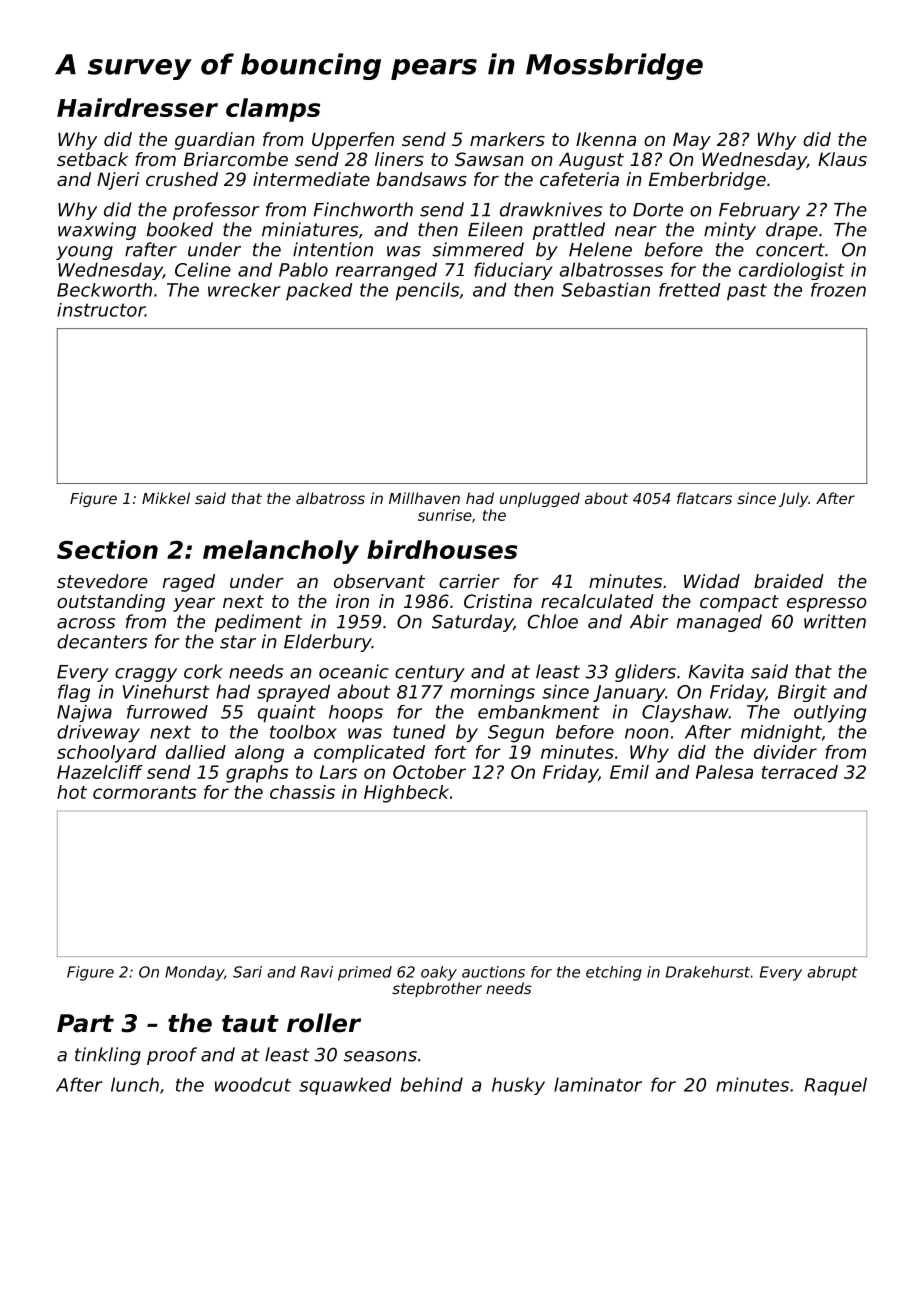 This page has height=1308, width=924. What do you see at coordinates (793, 499) in the page?
I see `July` at bounding box center [793, 499].
